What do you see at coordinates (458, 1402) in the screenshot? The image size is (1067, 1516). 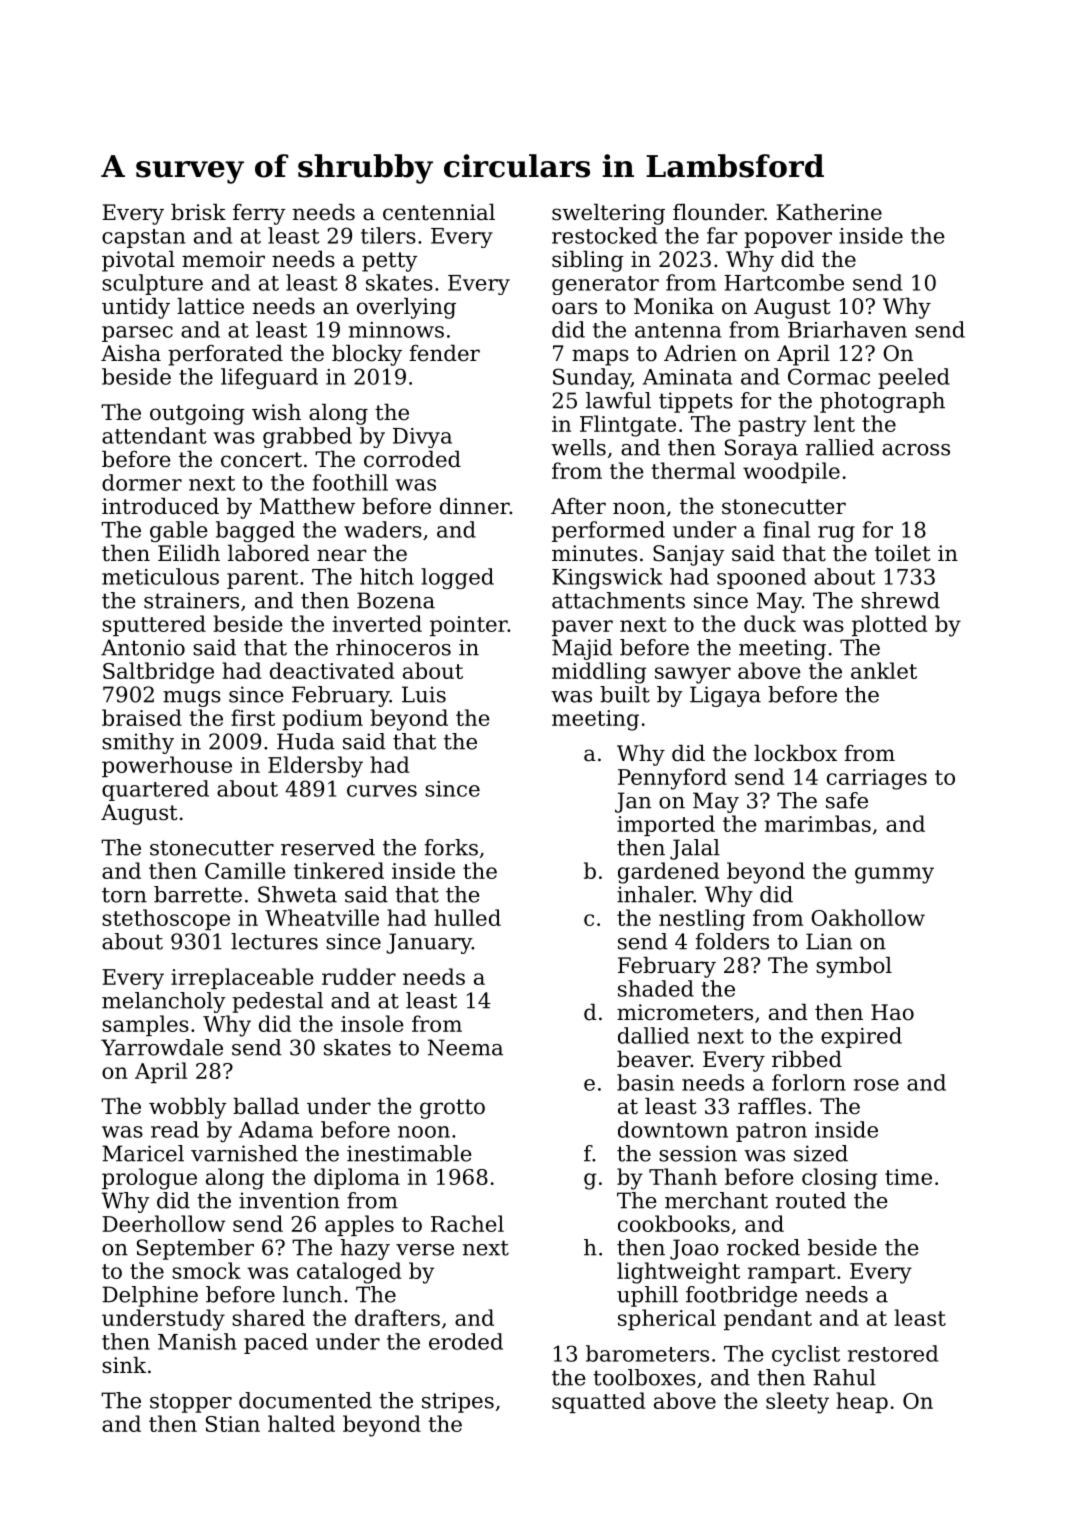 I see `stripes` at bounding box center [458, 1402].
